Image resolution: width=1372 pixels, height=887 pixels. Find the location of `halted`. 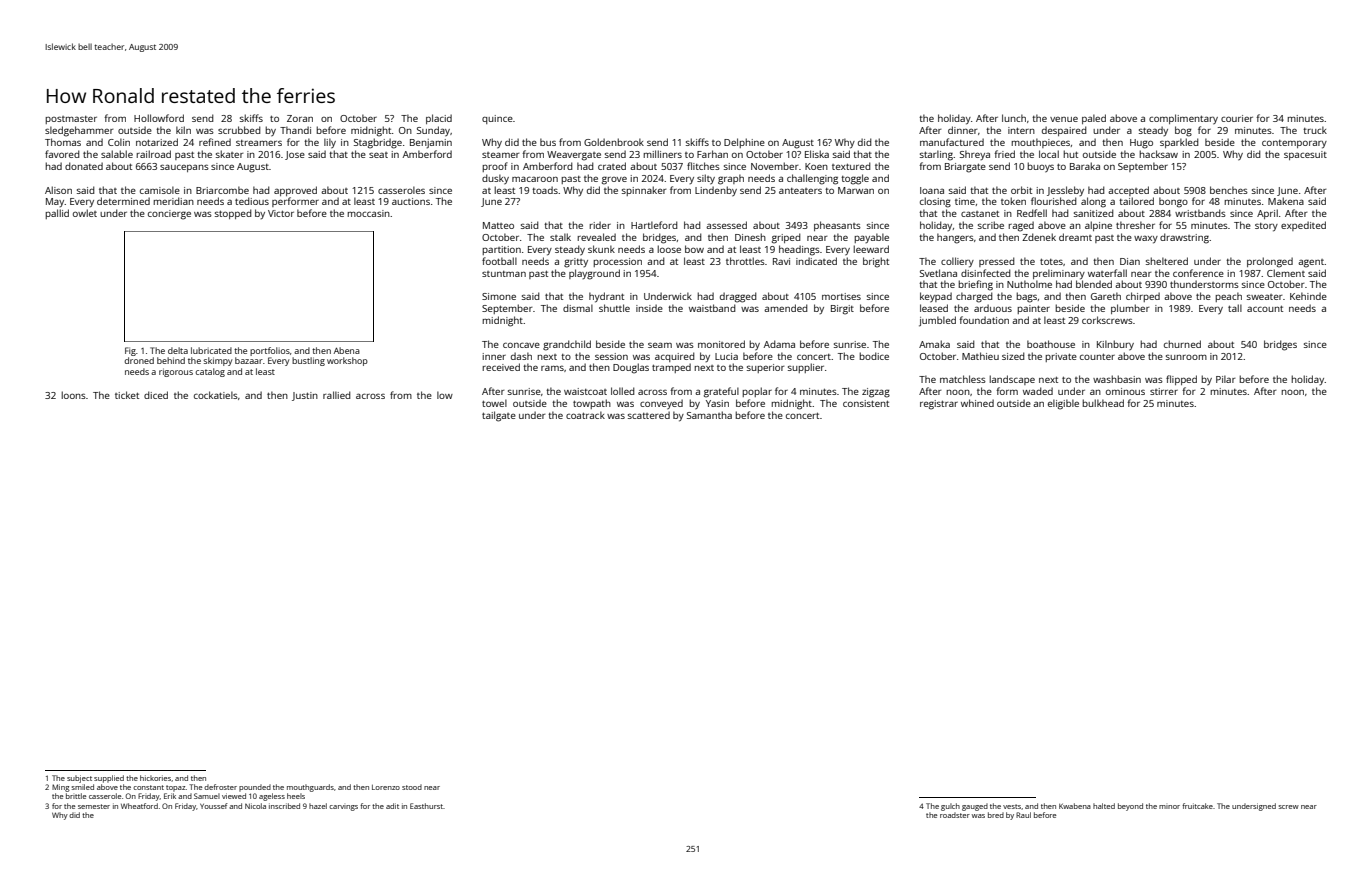

halted is located at coordinates (1104, 806).
